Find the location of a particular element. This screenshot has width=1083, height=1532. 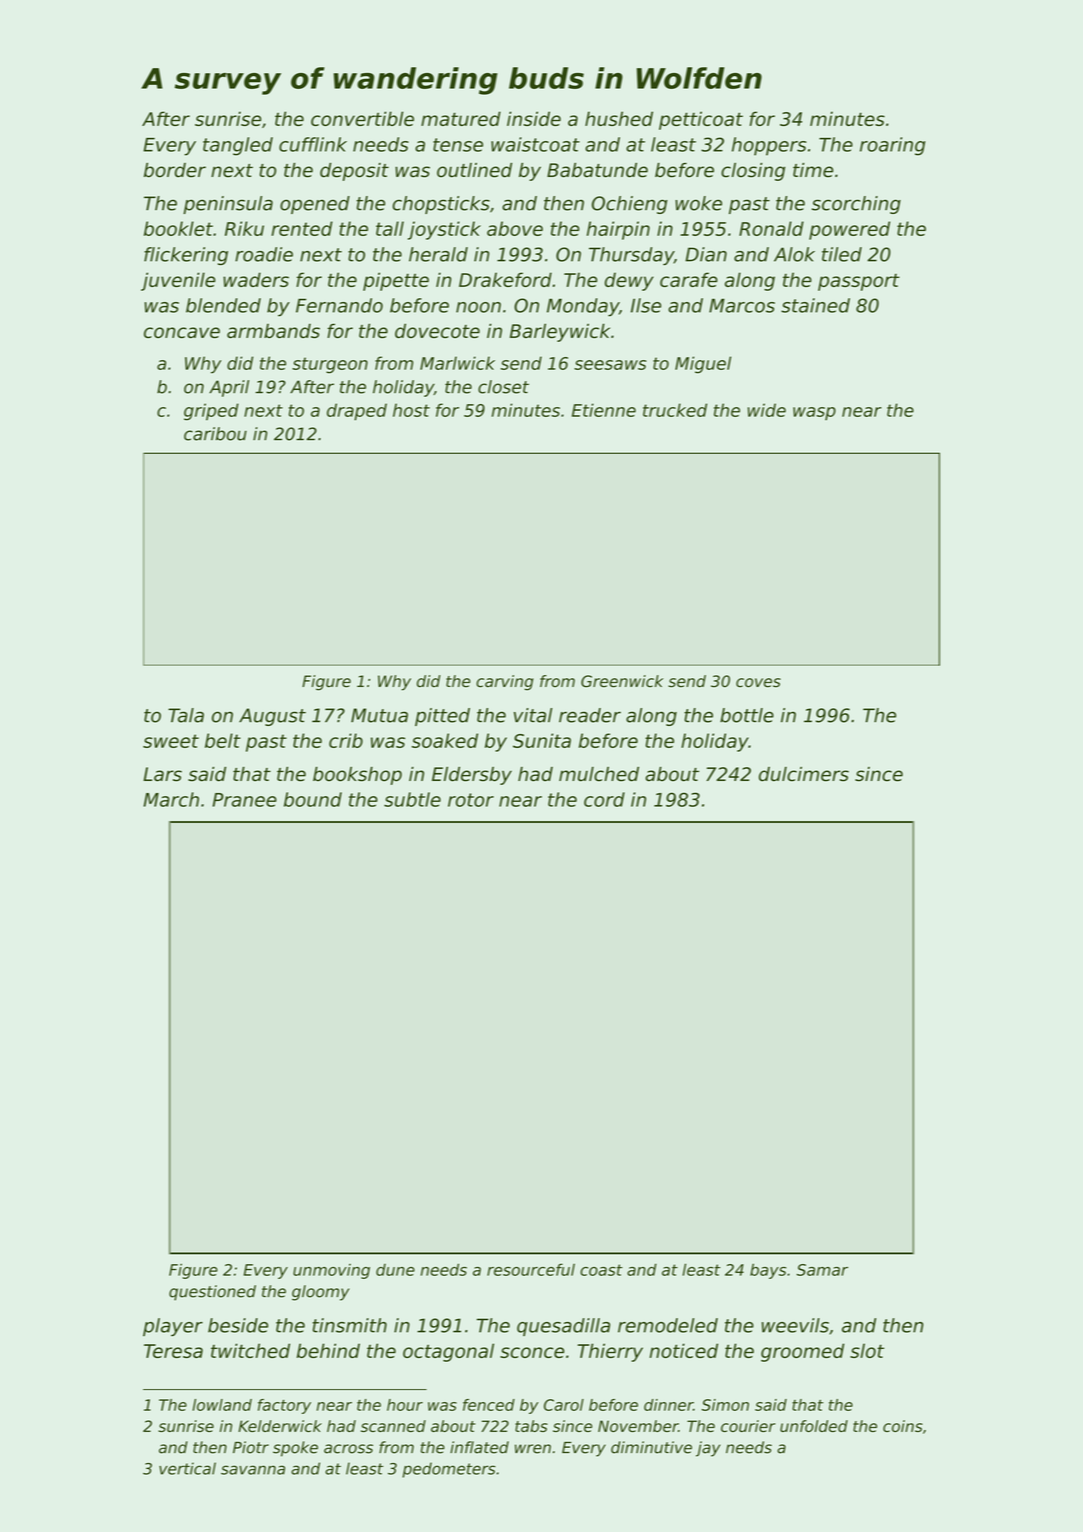

Lars is located at coordinates (162, 774).
